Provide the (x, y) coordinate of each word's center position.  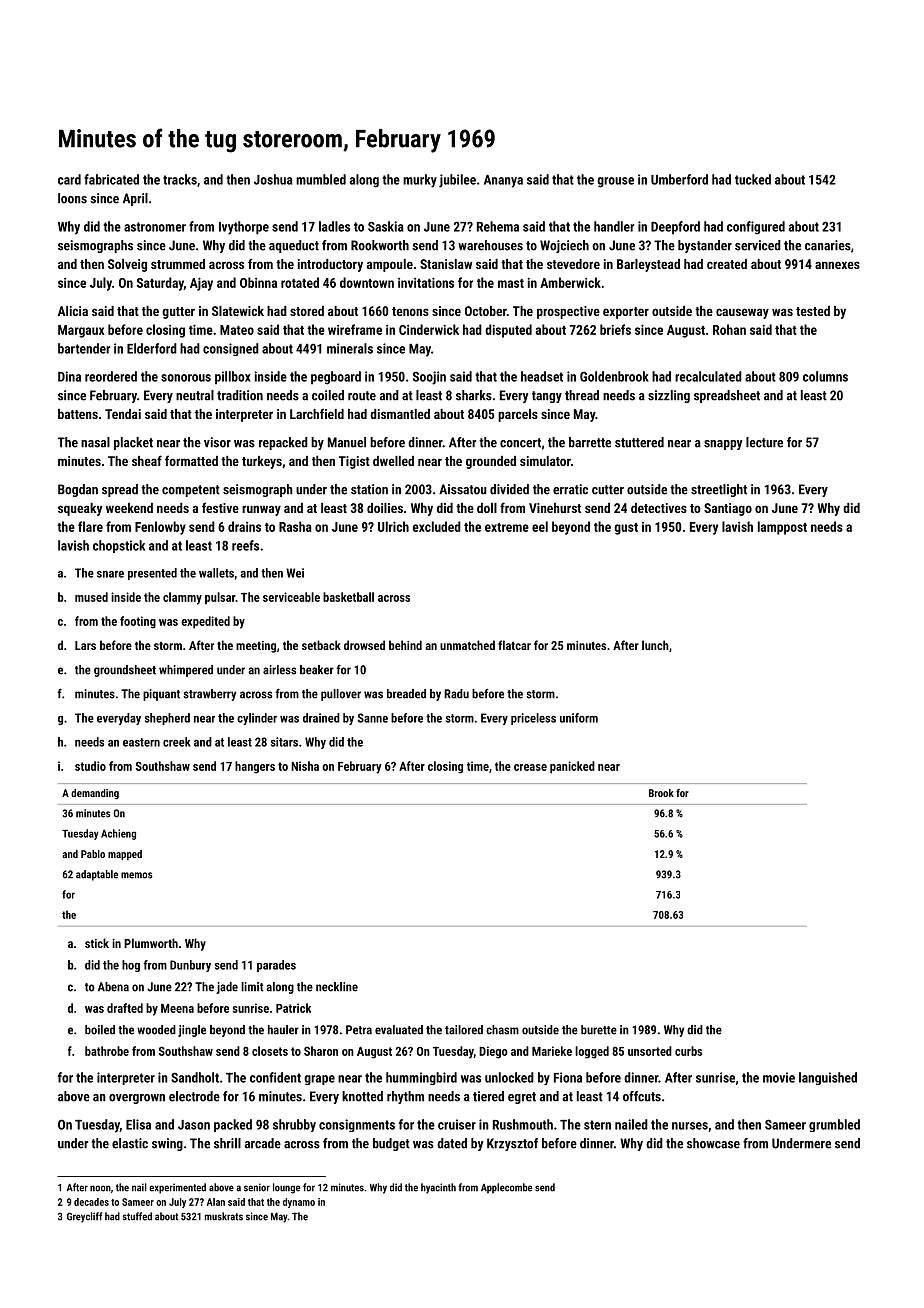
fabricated (111, 179)
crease (530, 767)
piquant (161, 695)
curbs (688, 1051)
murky (420, 181)
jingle (192, 1031)
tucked (753, 179)
